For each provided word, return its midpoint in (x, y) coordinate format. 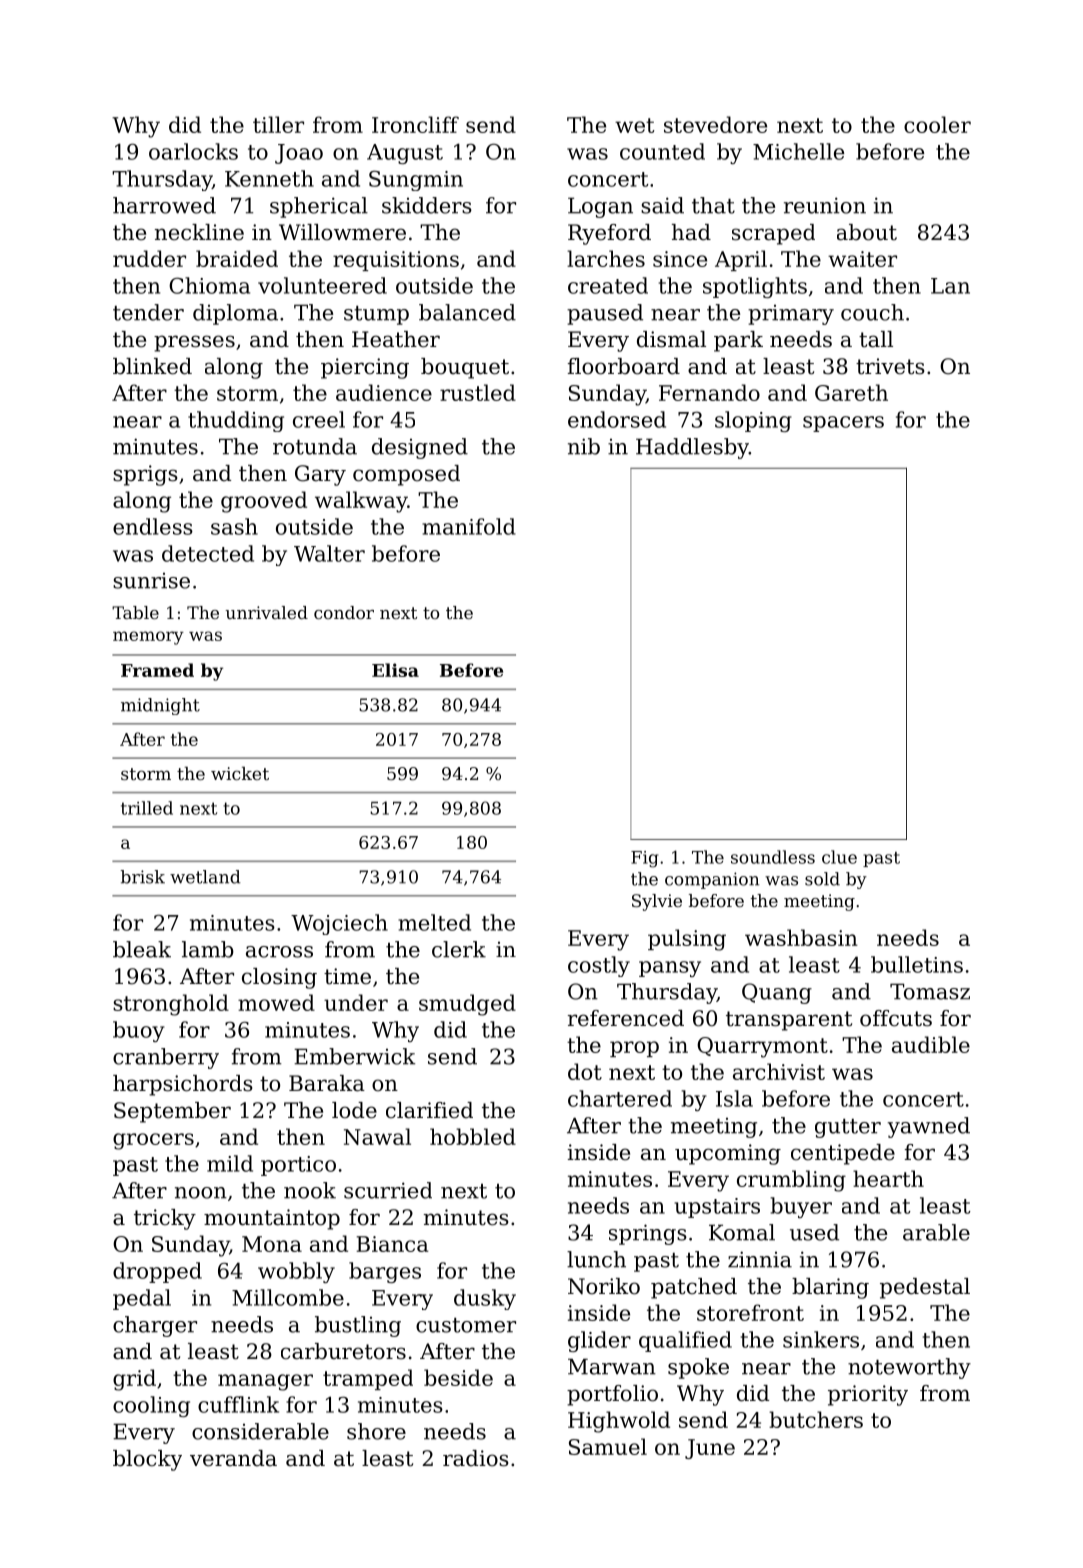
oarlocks (193, 151)
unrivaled (266, 612)
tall (876, 339)
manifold (469, 526)
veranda (233, 1458)
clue (839, 857)
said (662, 205)
